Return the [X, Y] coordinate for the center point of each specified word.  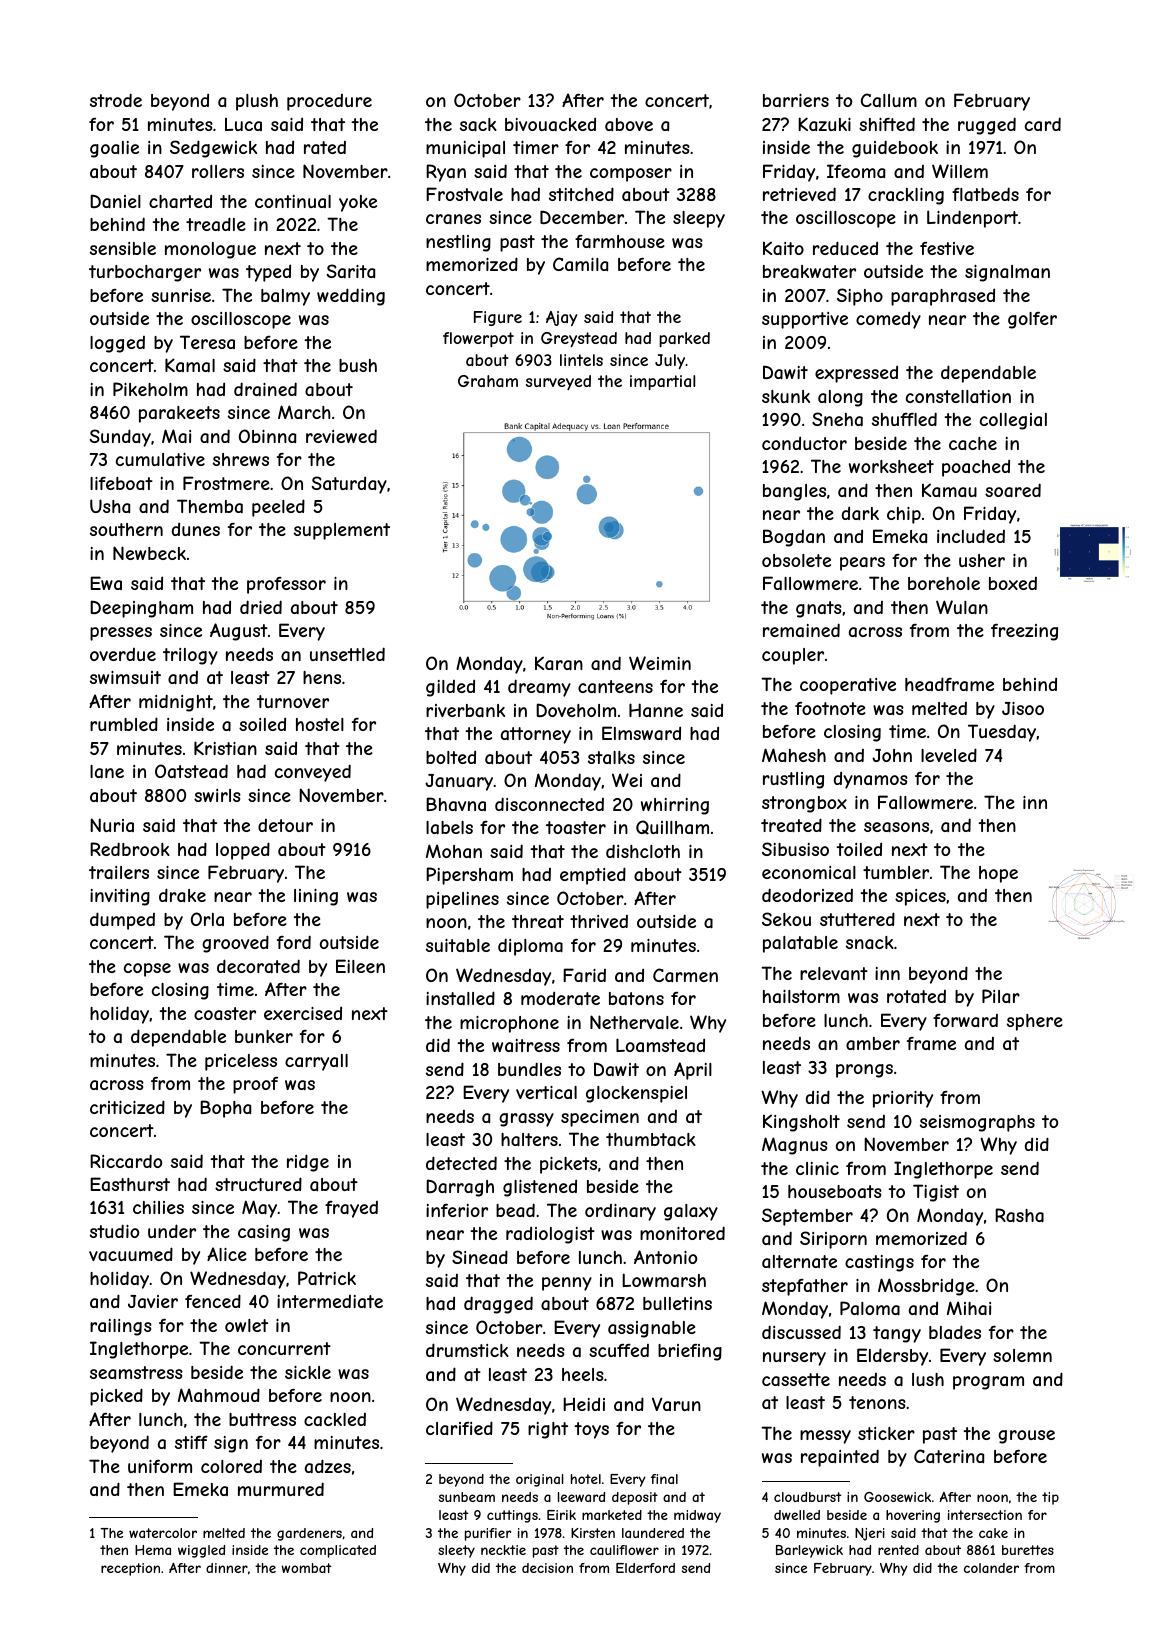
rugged [987, 126]
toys [592, 1430]
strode [116, 100]
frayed [351, 1209]
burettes [1028, 1550]
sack [478, 124]
